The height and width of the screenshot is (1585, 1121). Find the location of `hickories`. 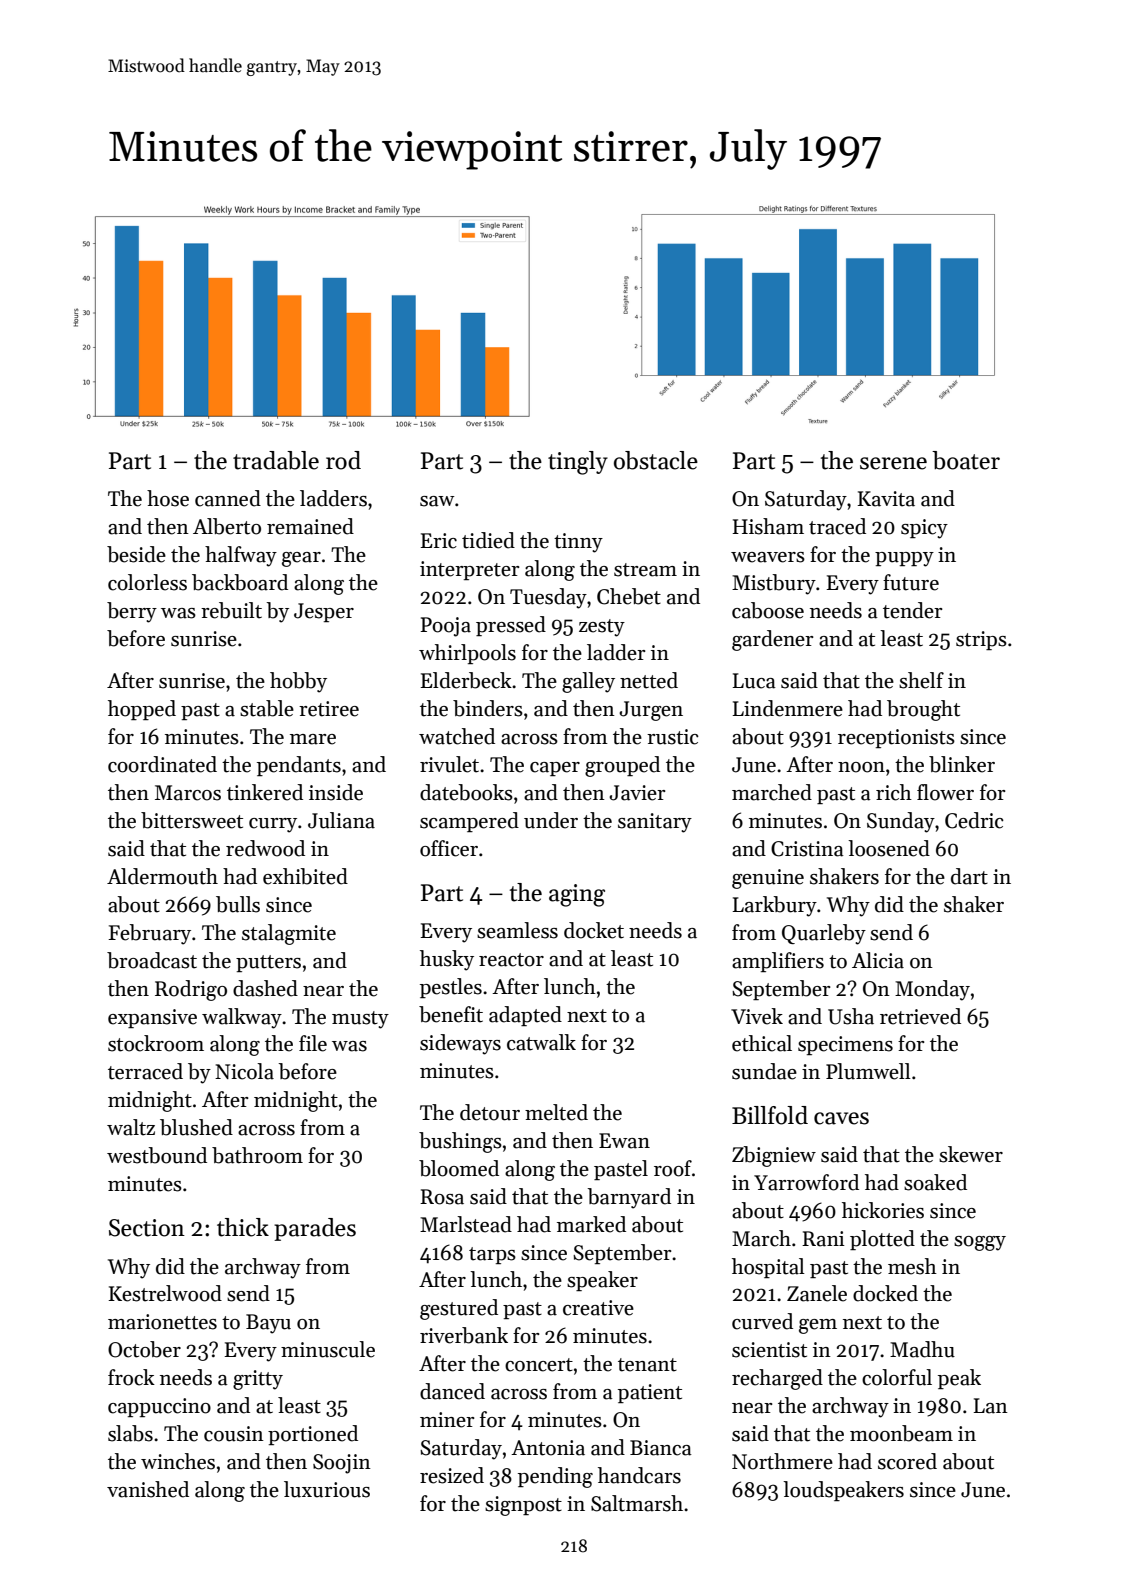

hickories is located at coordinates (883, 1210).
